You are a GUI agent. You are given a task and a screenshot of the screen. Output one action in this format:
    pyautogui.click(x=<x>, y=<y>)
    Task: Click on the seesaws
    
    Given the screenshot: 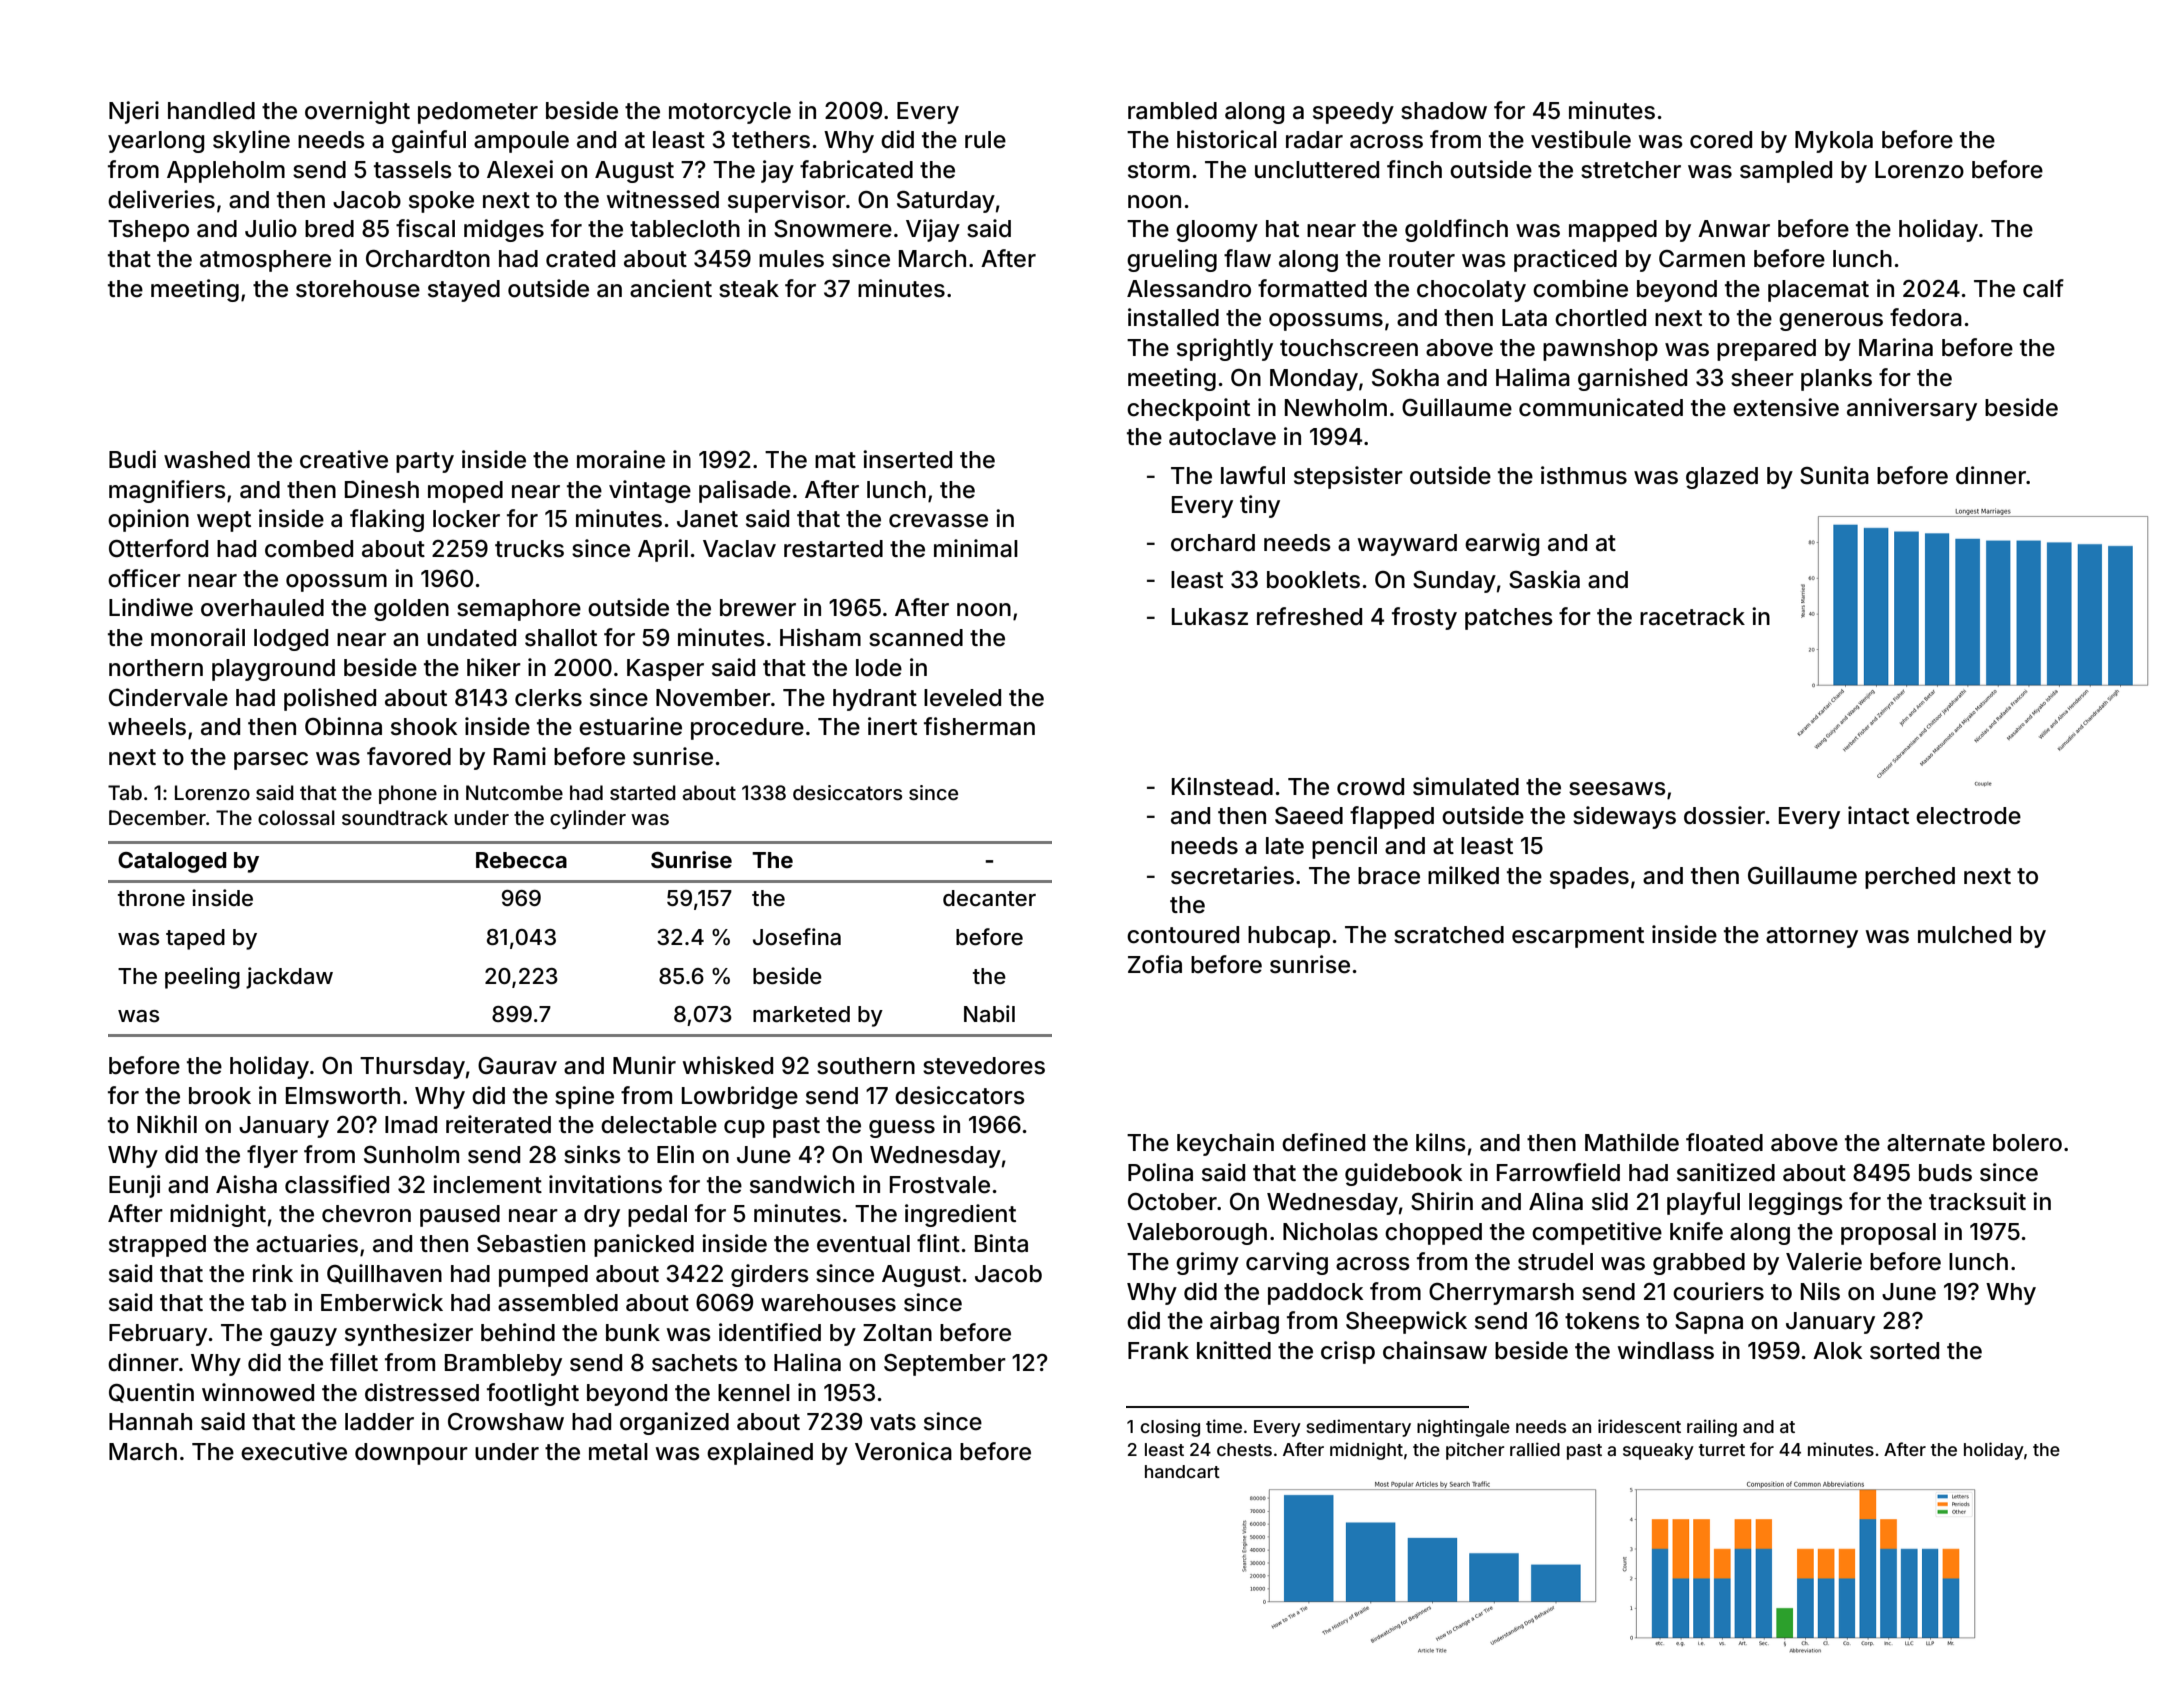 What is the action you would take?
    pyautogui.click(x=1617, y=789)
